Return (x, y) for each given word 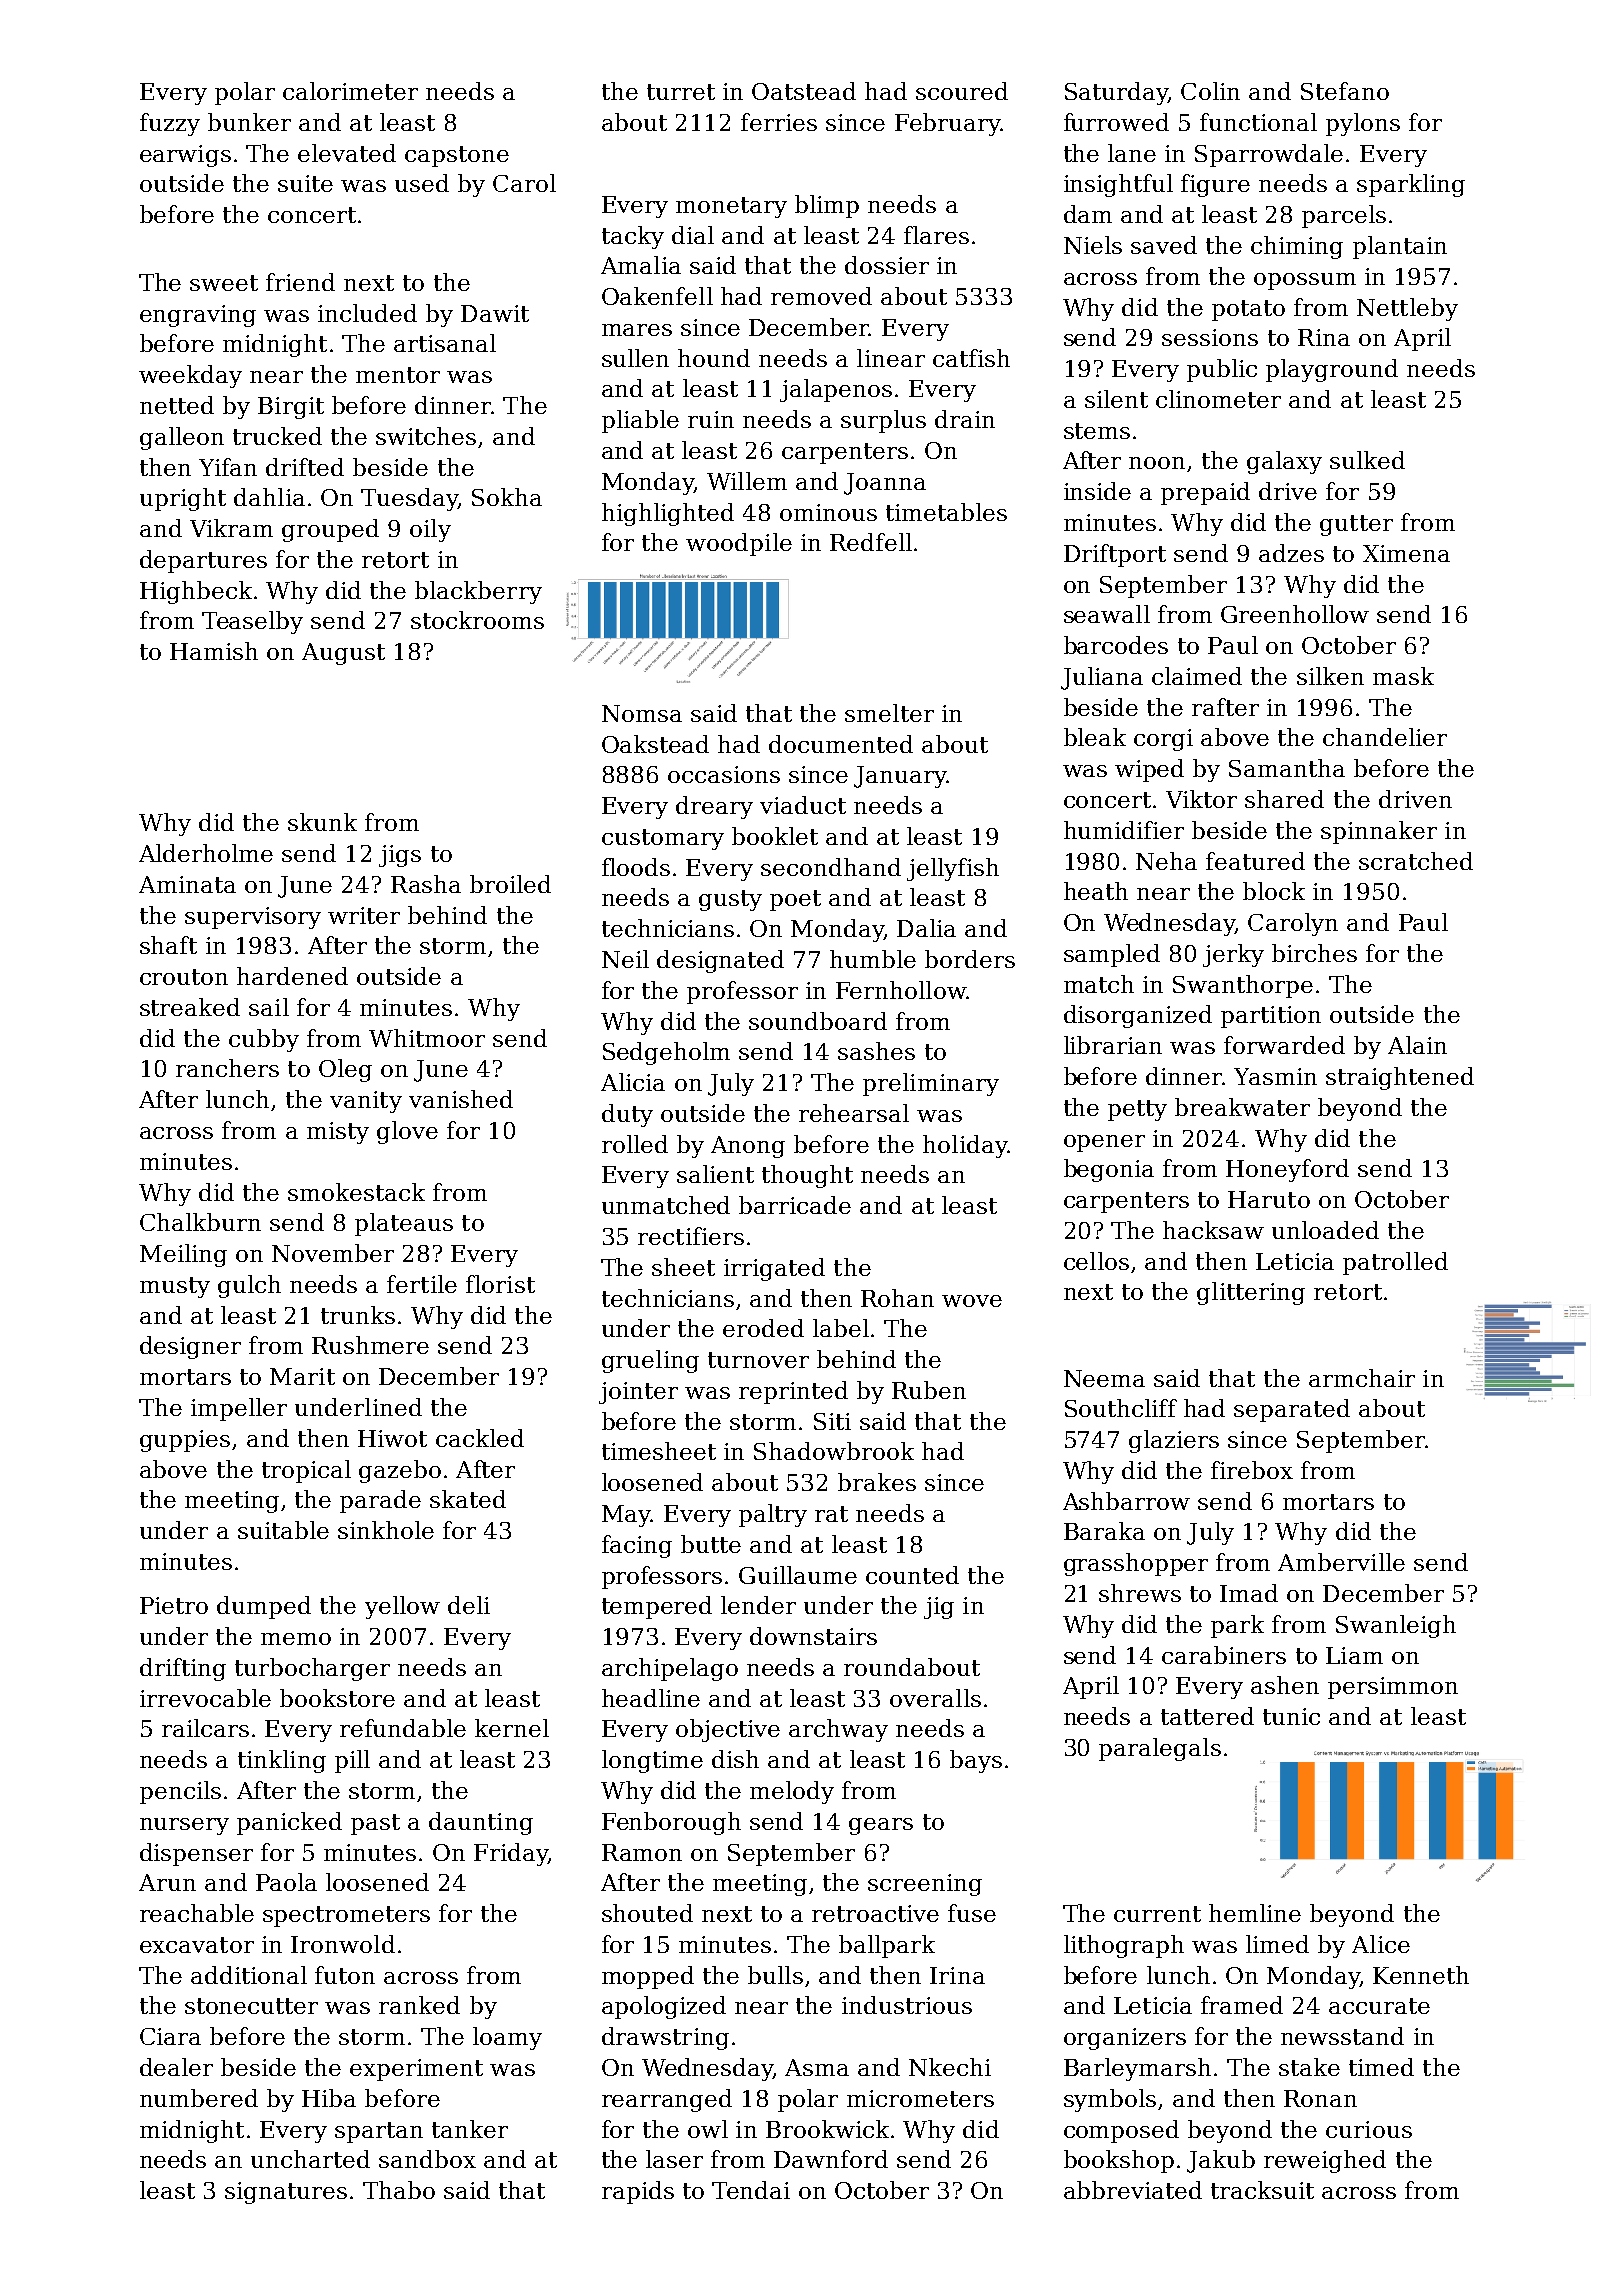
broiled (510, 884)
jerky (1233, 955)
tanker (470, 2129)
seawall (1107, 614)
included (367, 313)
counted (912, 1575)
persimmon (1393, 1688)
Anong (748, 1147)
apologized (664, 2007)
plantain (1400, 247)
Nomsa (642, 713)
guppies (185, 1441)
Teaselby (252, 622)
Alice (1381, 1944)
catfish (971, 358)
